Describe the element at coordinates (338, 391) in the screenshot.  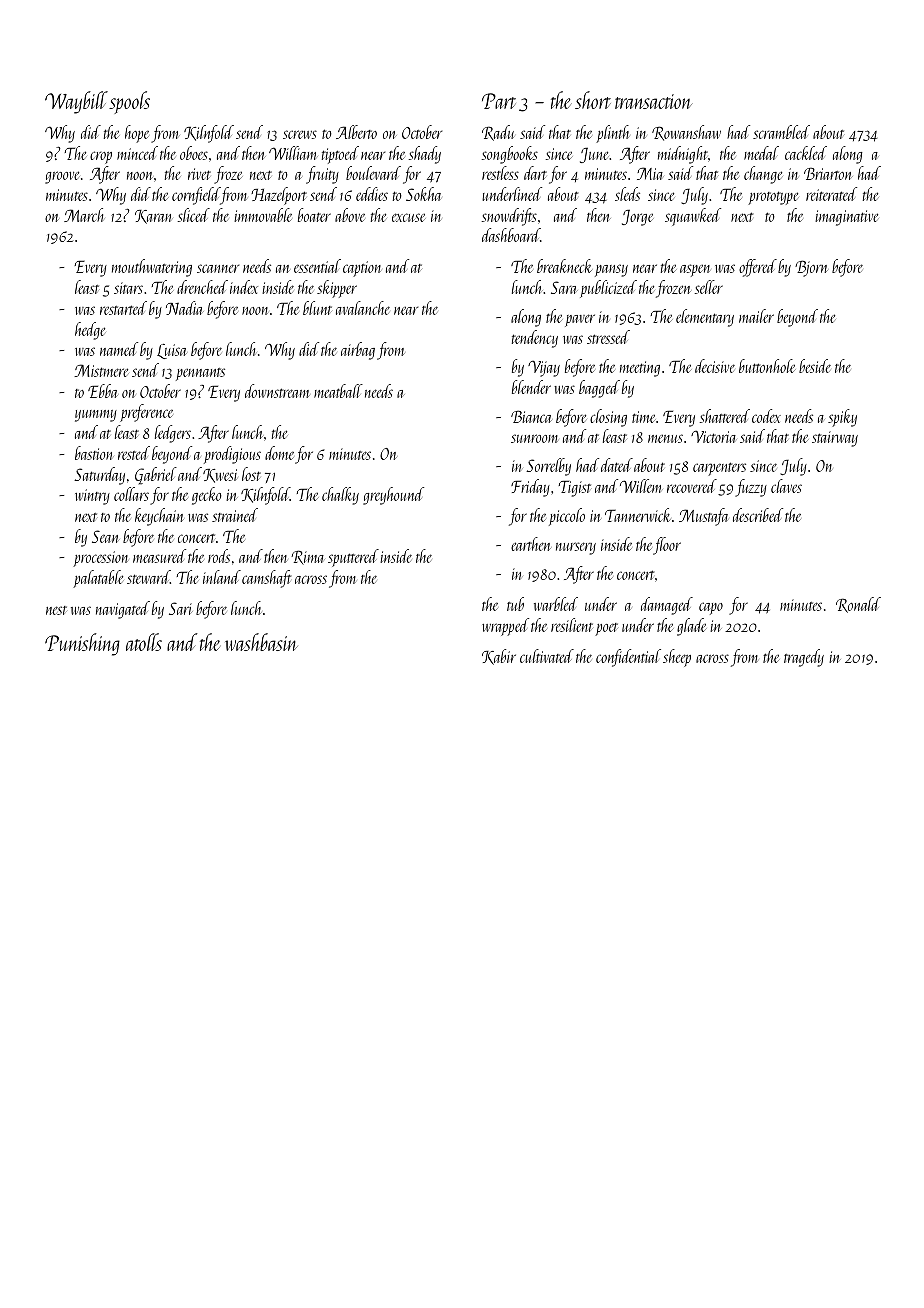
I see `meatball` at that location.
